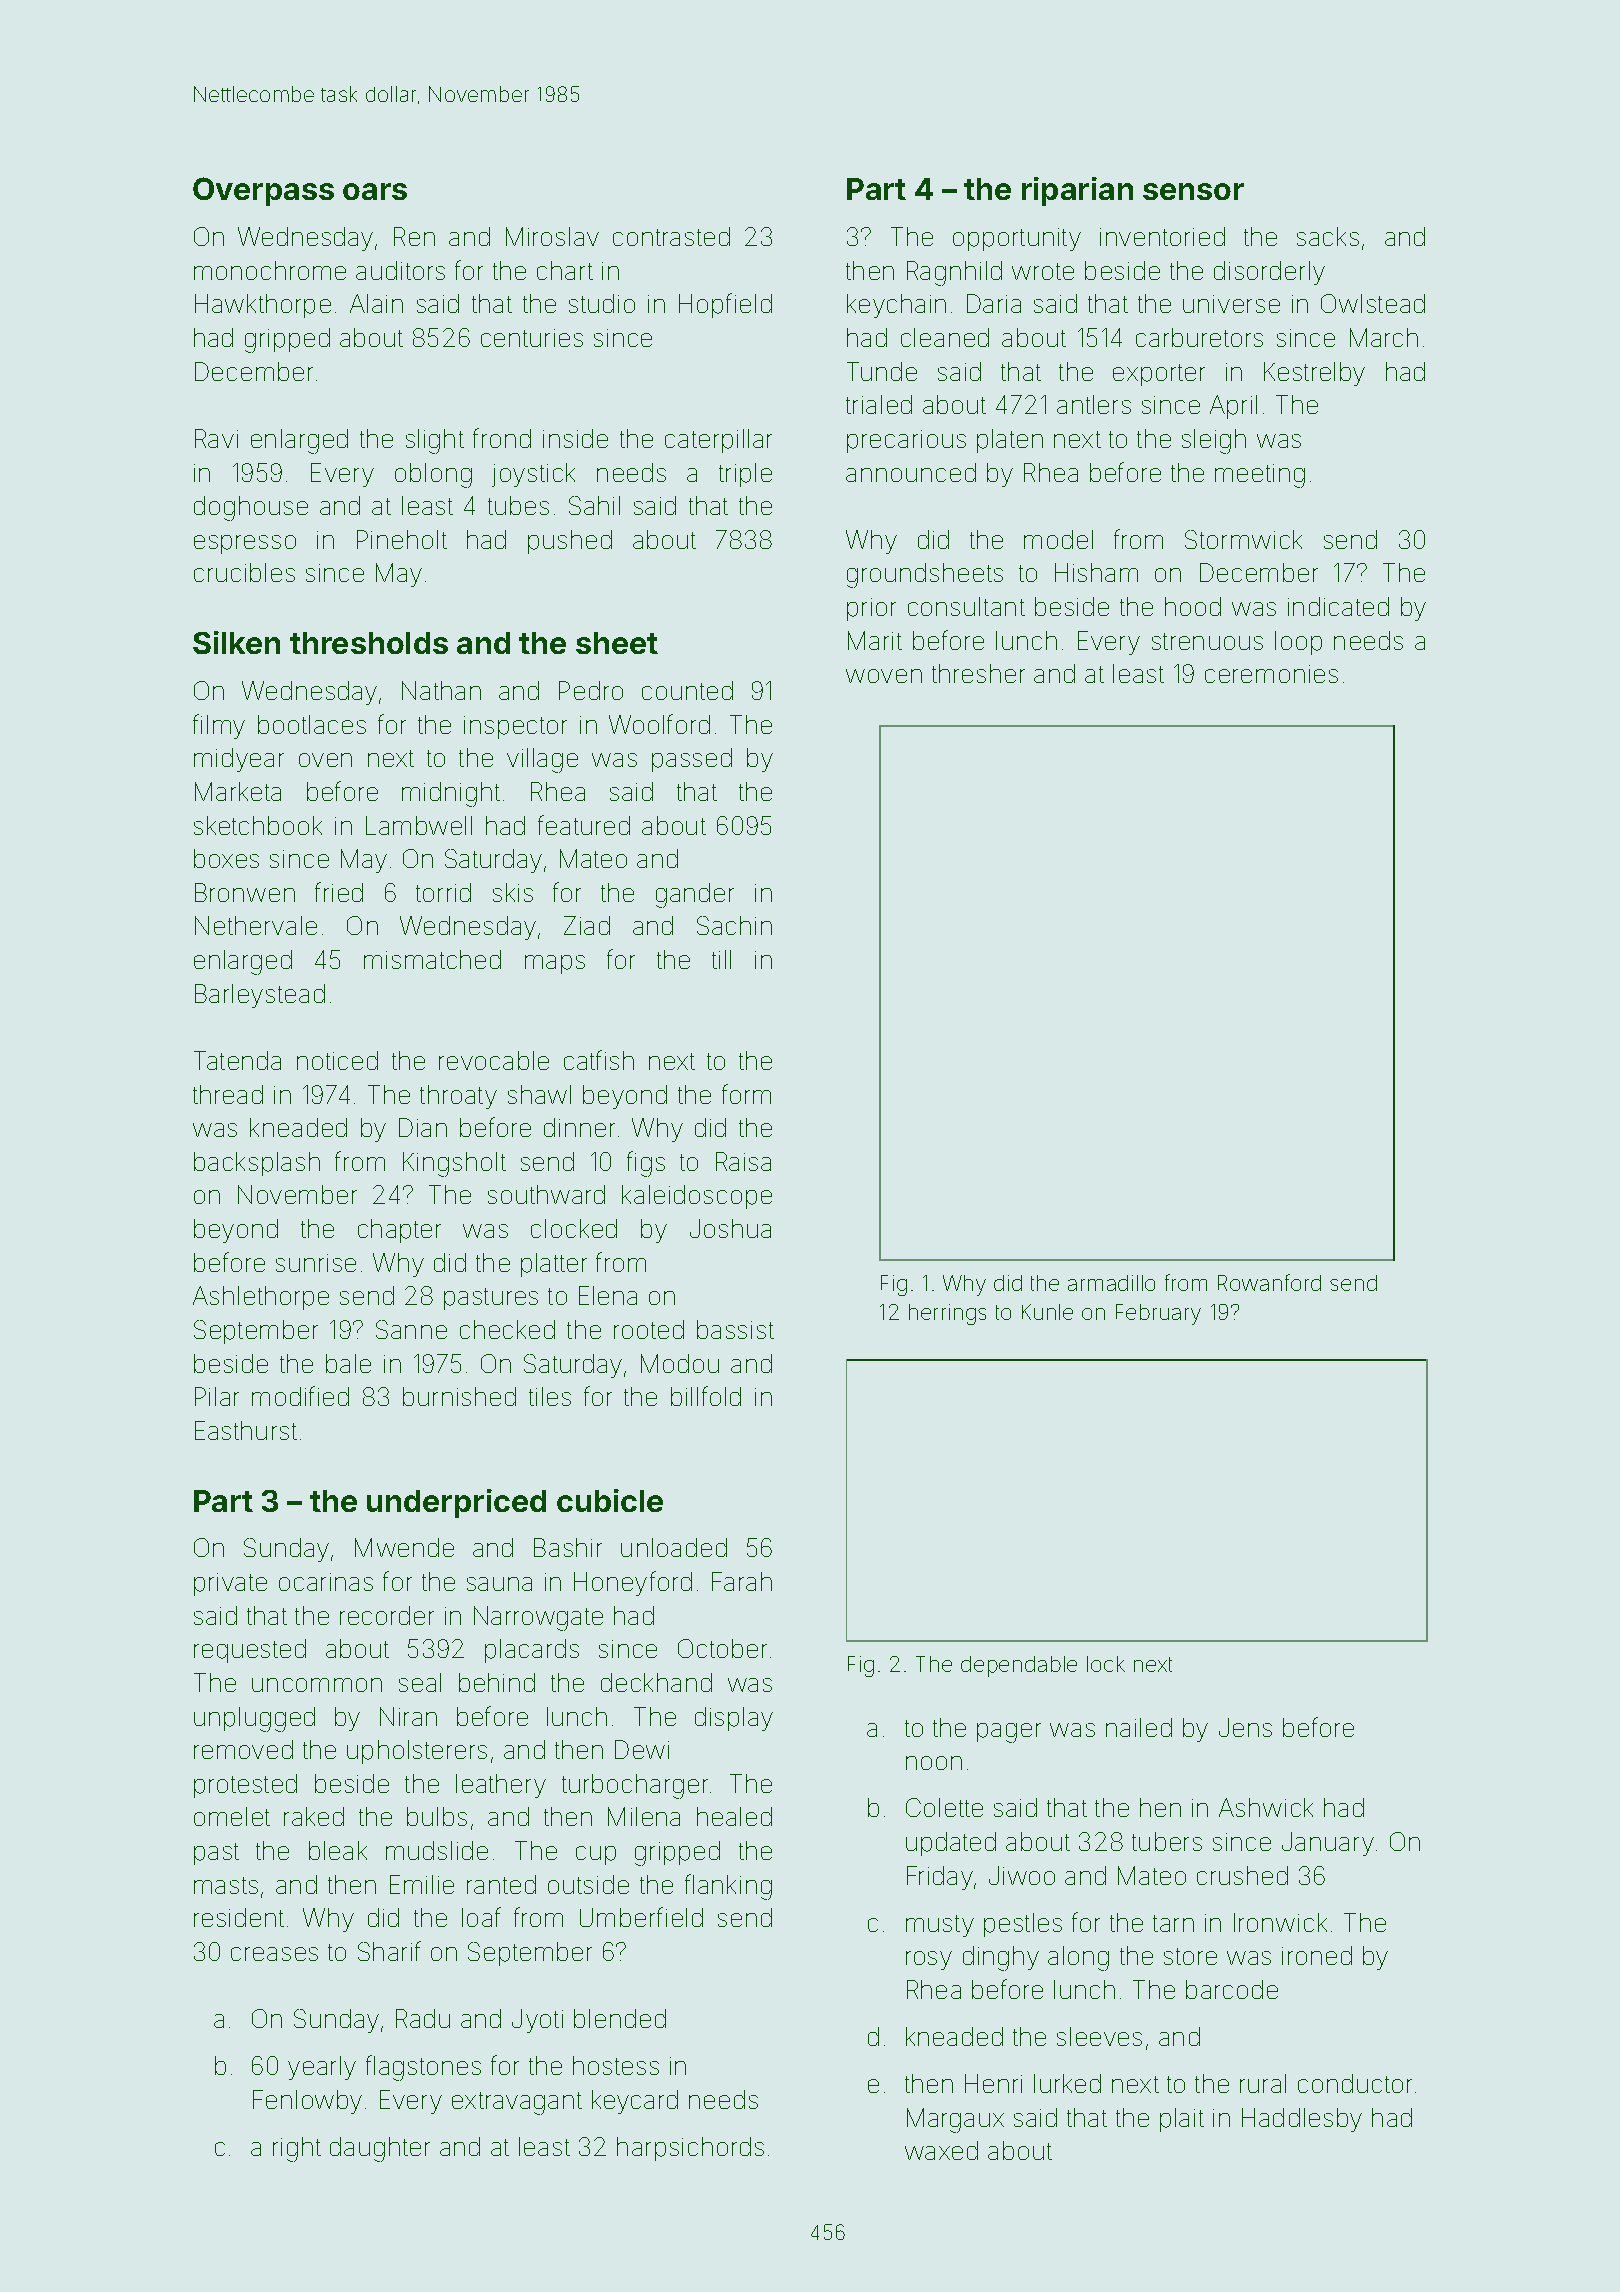 The height and width of the page is (2292, 1620). What do you see at coordinates (501, 1884) in the page?
I see `ranted` at bounding box center [501, 1884].
